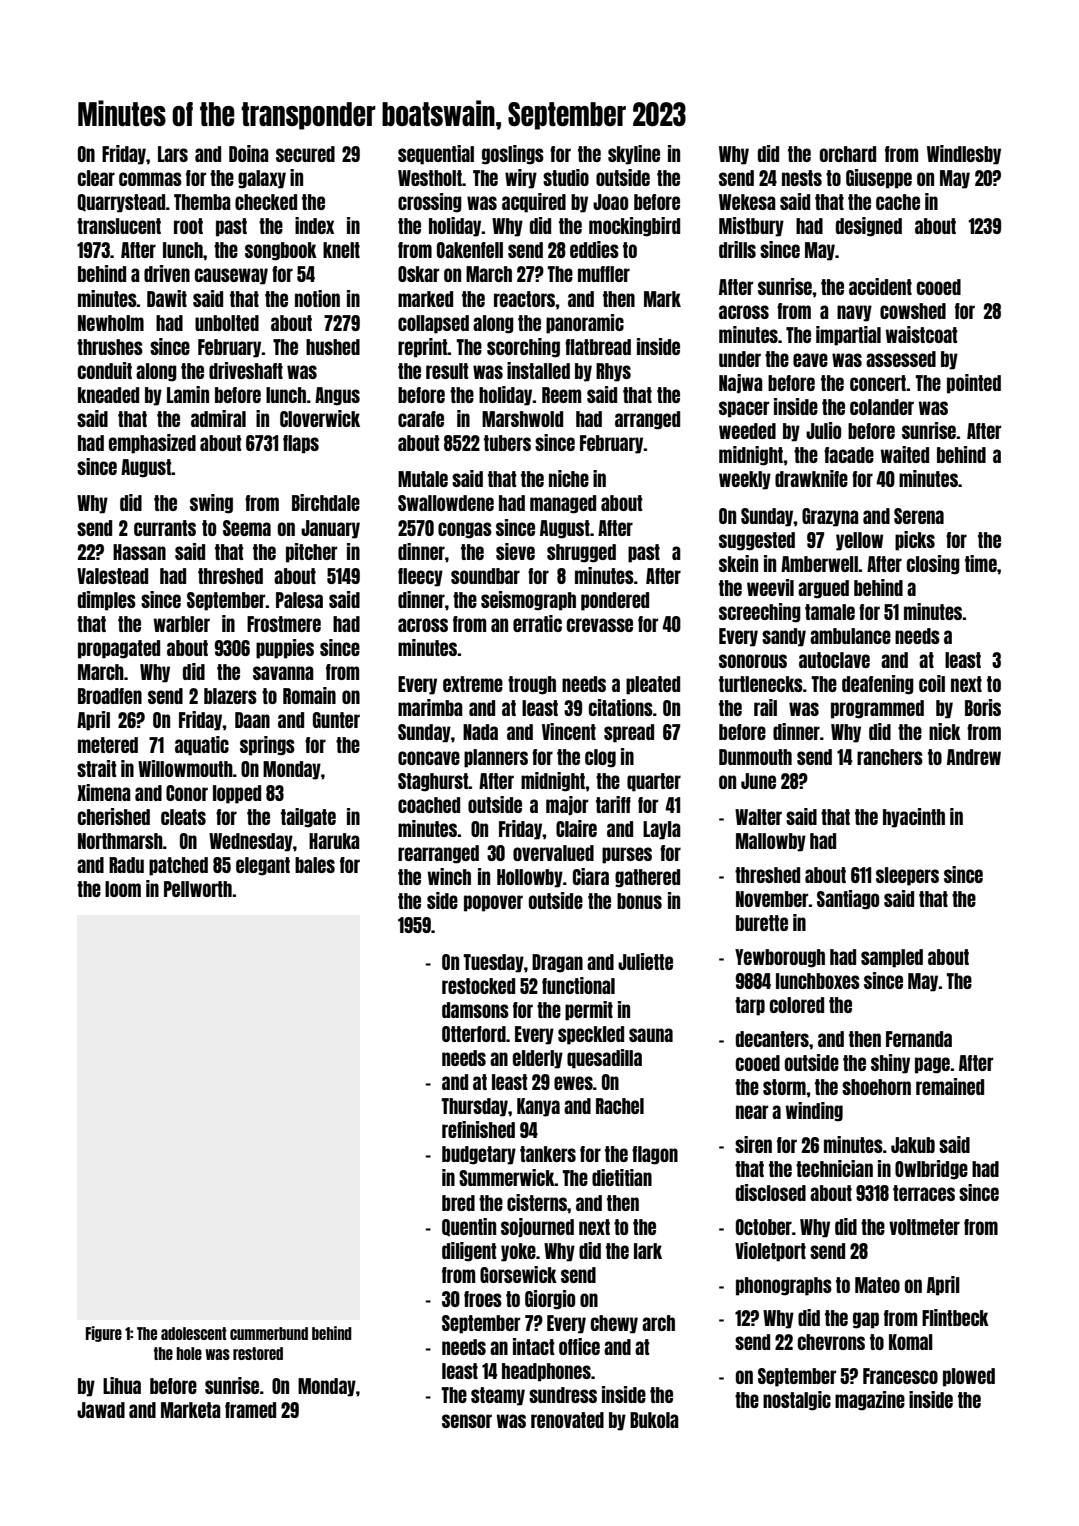 The image size is (1079, 1526). Describe the element at coordinates (573, 1083) in the image. I see `ewes` at that location.
